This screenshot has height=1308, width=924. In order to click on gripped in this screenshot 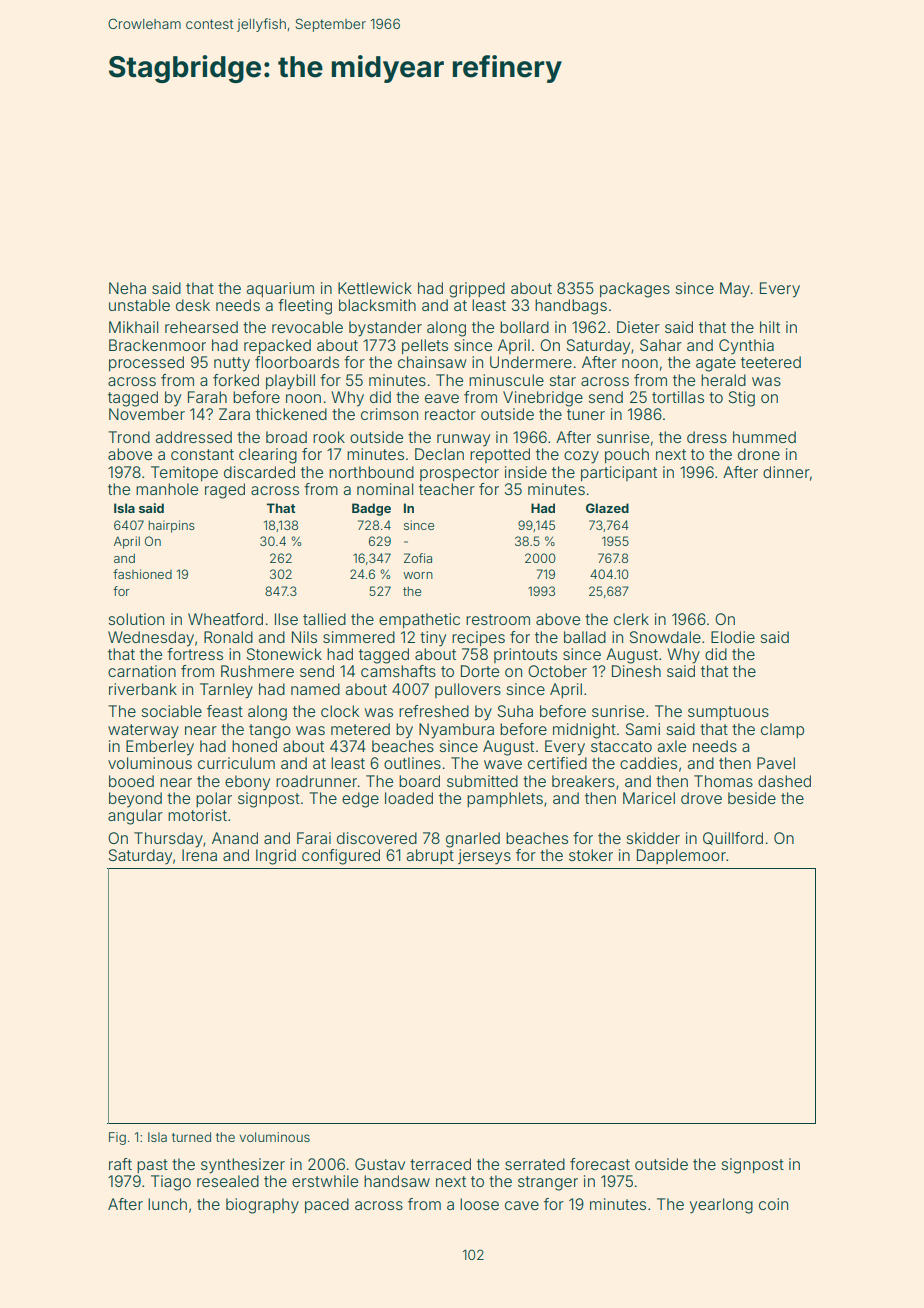, I will do `click(477, 290)`.
